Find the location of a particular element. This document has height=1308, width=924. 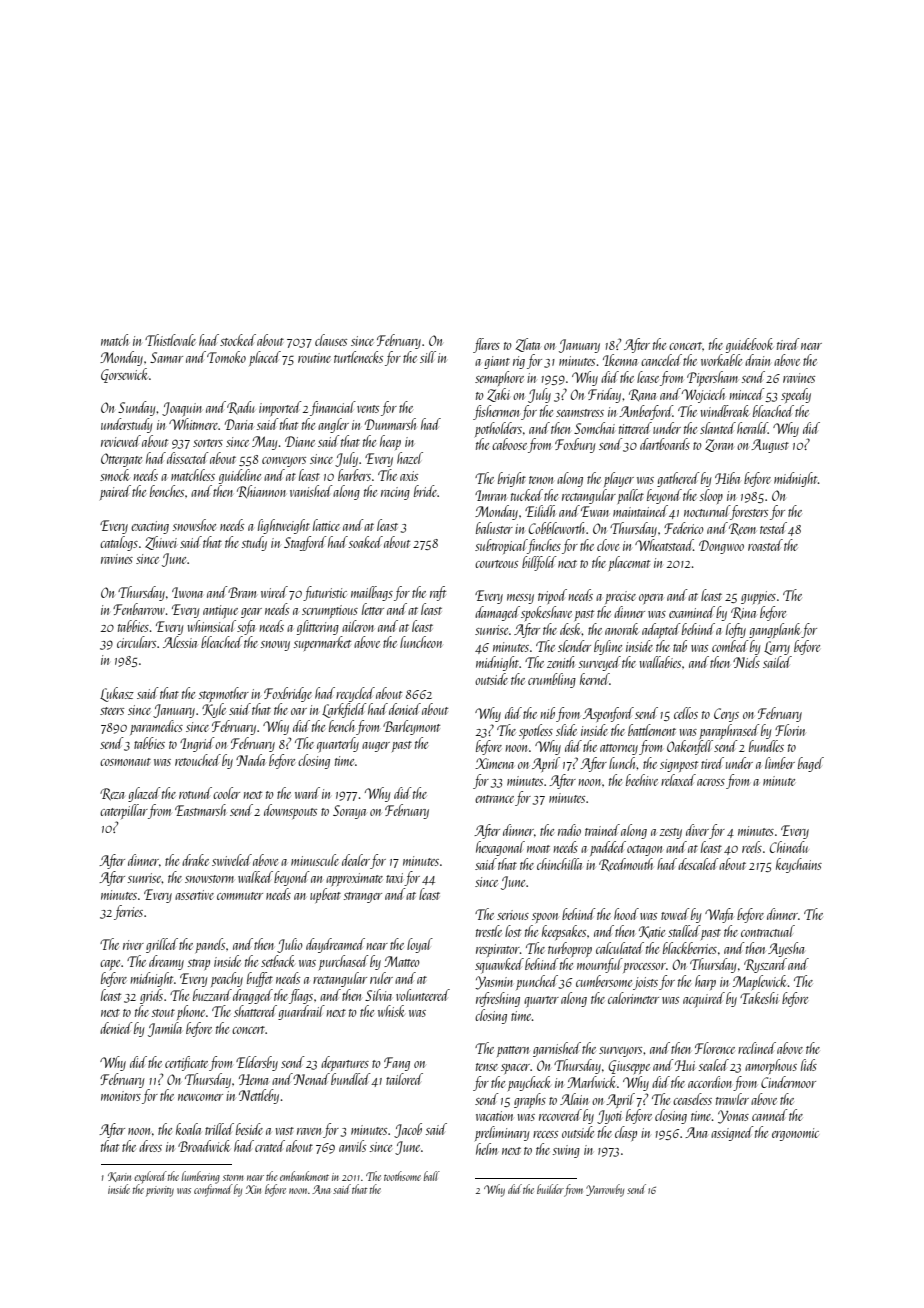

pattern is located at coordinates (513, 1051).
